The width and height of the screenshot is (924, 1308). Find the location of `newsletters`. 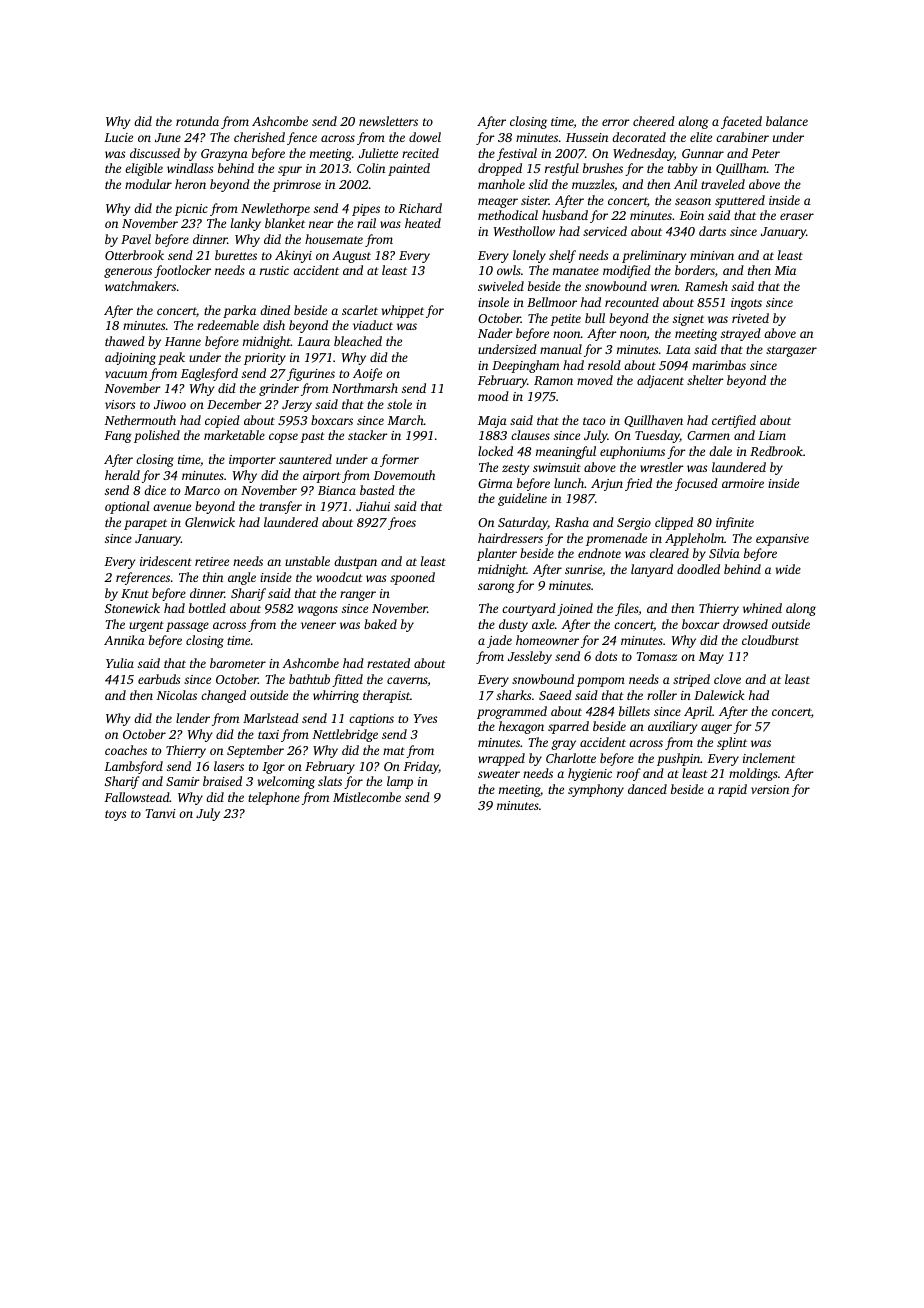

newsletters is located at coordinates (388, 121).
